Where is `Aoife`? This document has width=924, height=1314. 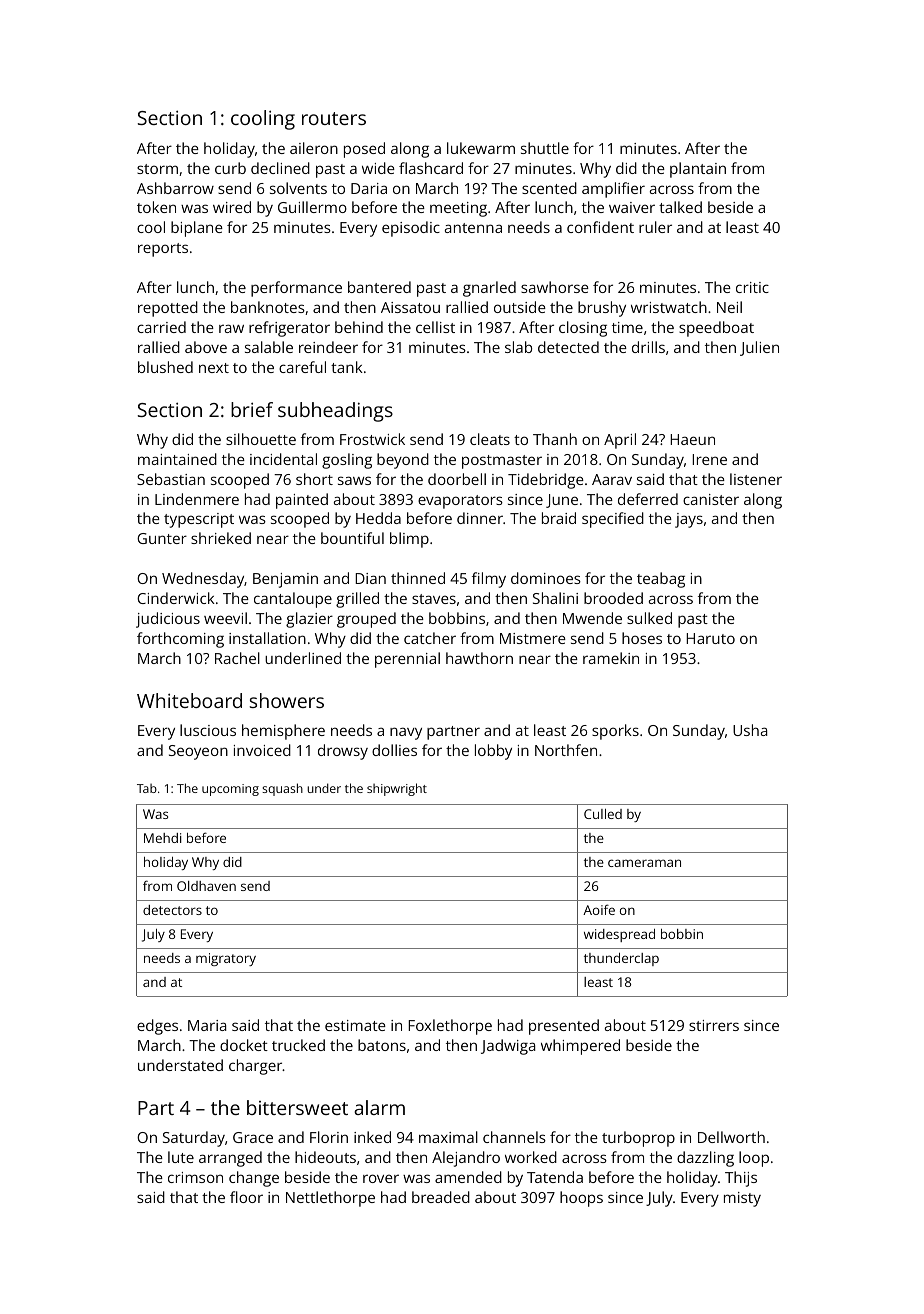
Aoife is located at coordinates (599, 909).
